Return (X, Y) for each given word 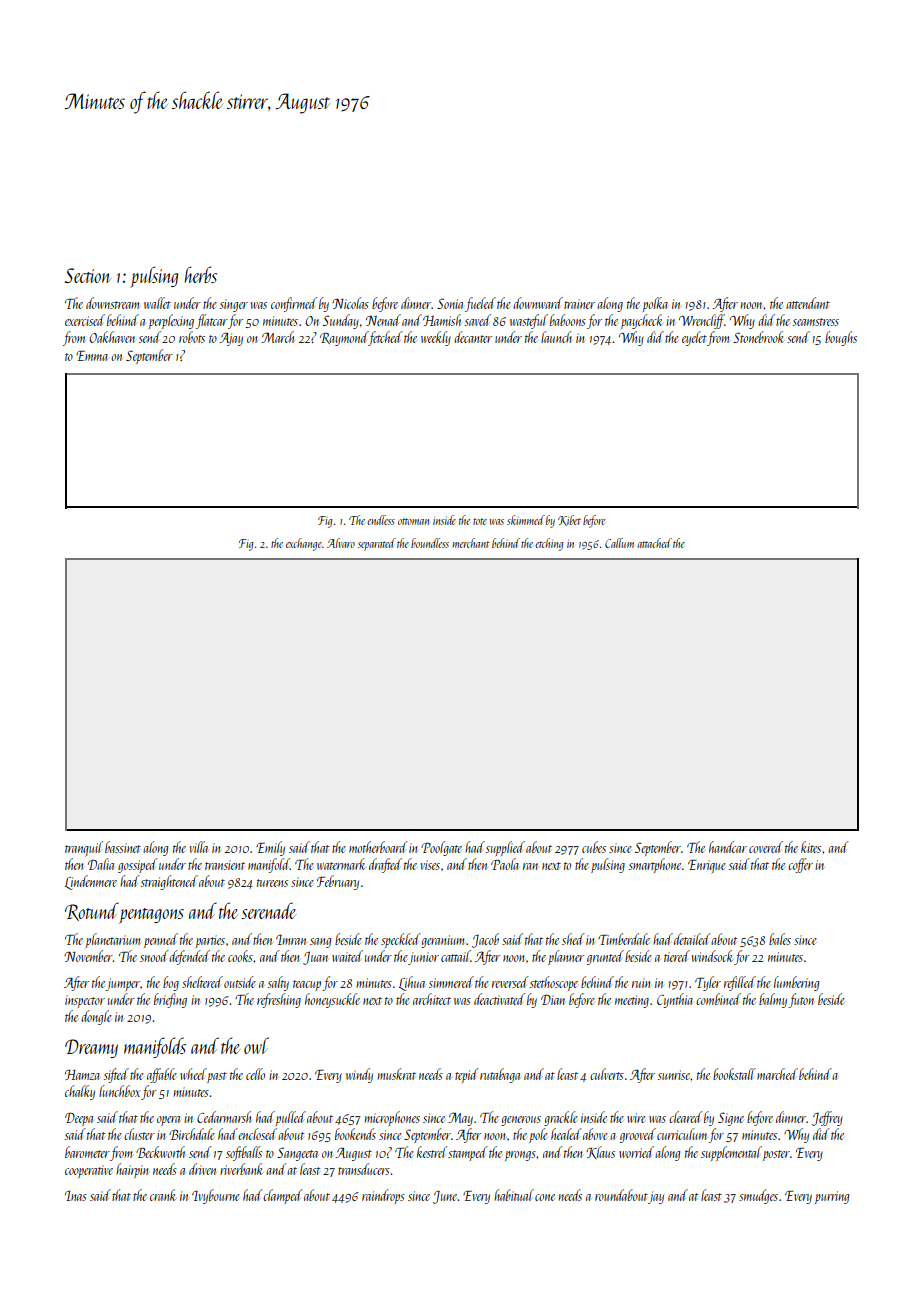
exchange (304, 544)
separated (377, 544)
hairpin (132, 1170)
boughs (841, 338)
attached (654, 543)
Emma (92, 356)
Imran (291, 940)
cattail (456, 956)
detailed (692, 939)
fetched (385, 338)
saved (478, 320)
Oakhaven (112, 337)
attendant (808, 303)
